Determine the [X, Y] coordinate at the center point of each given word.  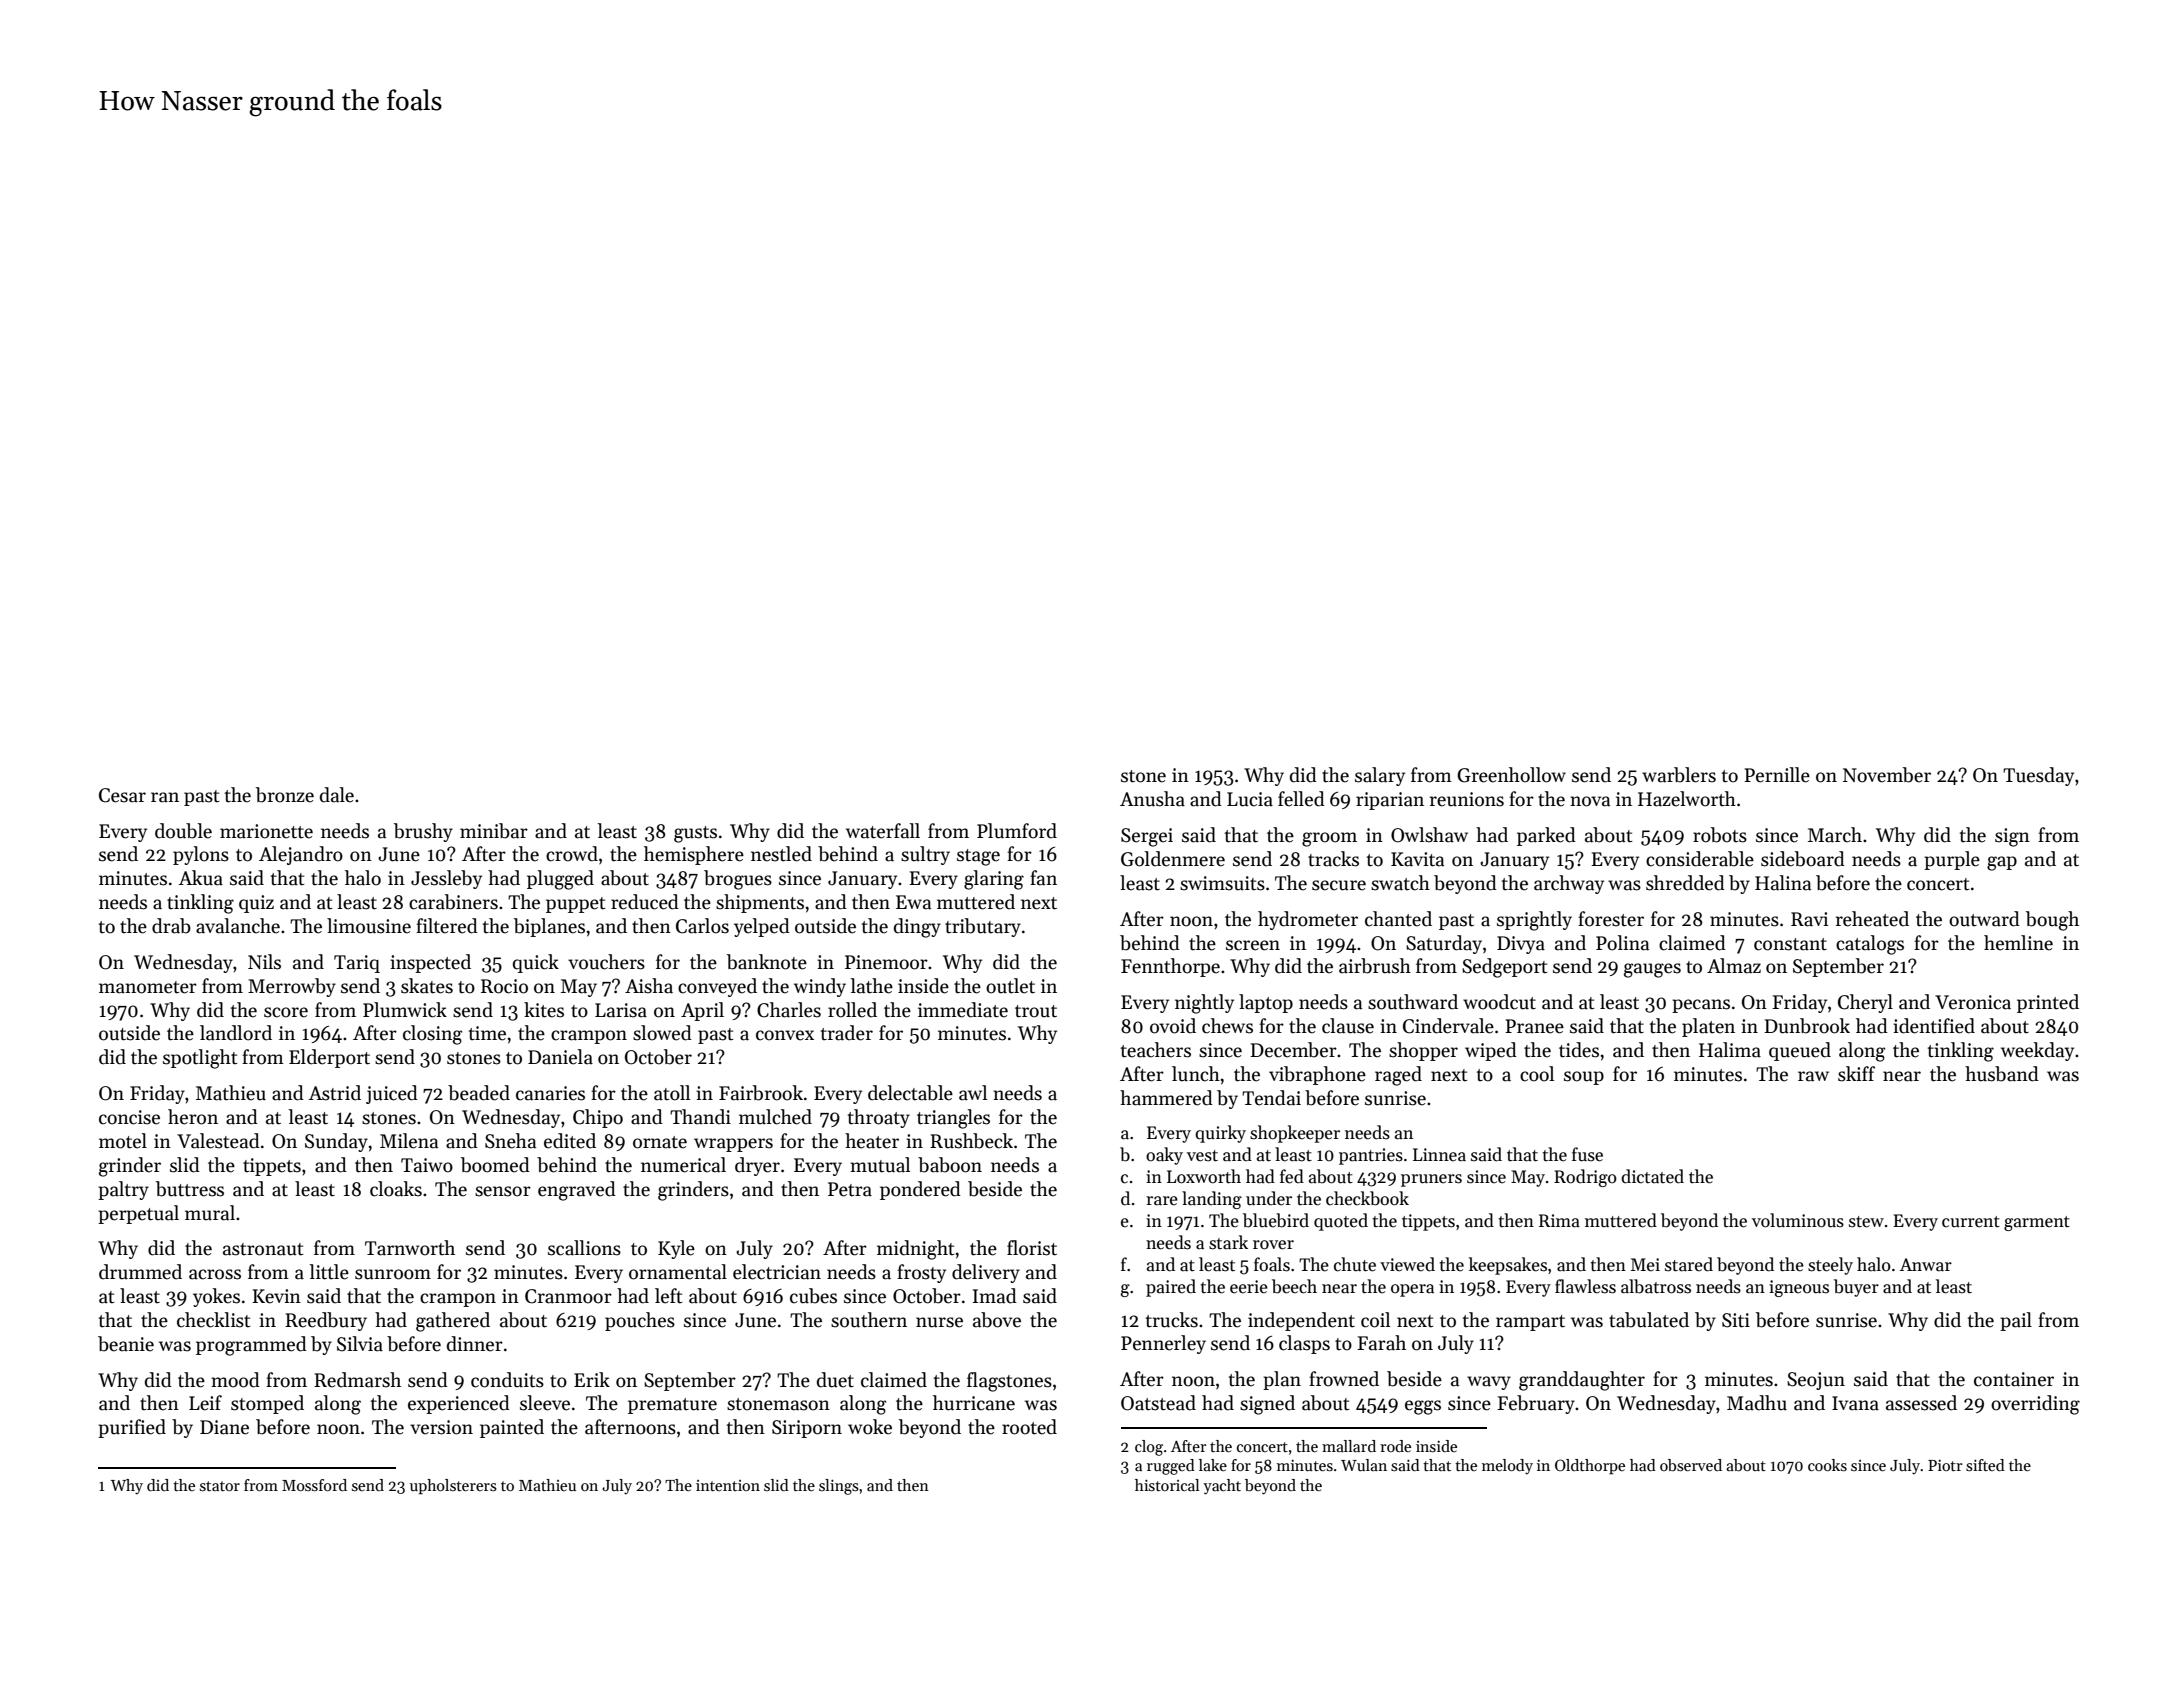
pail [2016, 1321]
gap [2002, 863]
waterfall [883, 831]
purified [132, 1428]
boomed [495, 1165]
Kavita [1417, 859]
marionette [266, 831]
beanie [126, 1344]
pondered [920, 1190]
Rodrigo [1585, 1178]
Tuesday [2038, 776]
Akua [201, 878]
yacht [1222, 1487]
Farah [1381, 1343]
